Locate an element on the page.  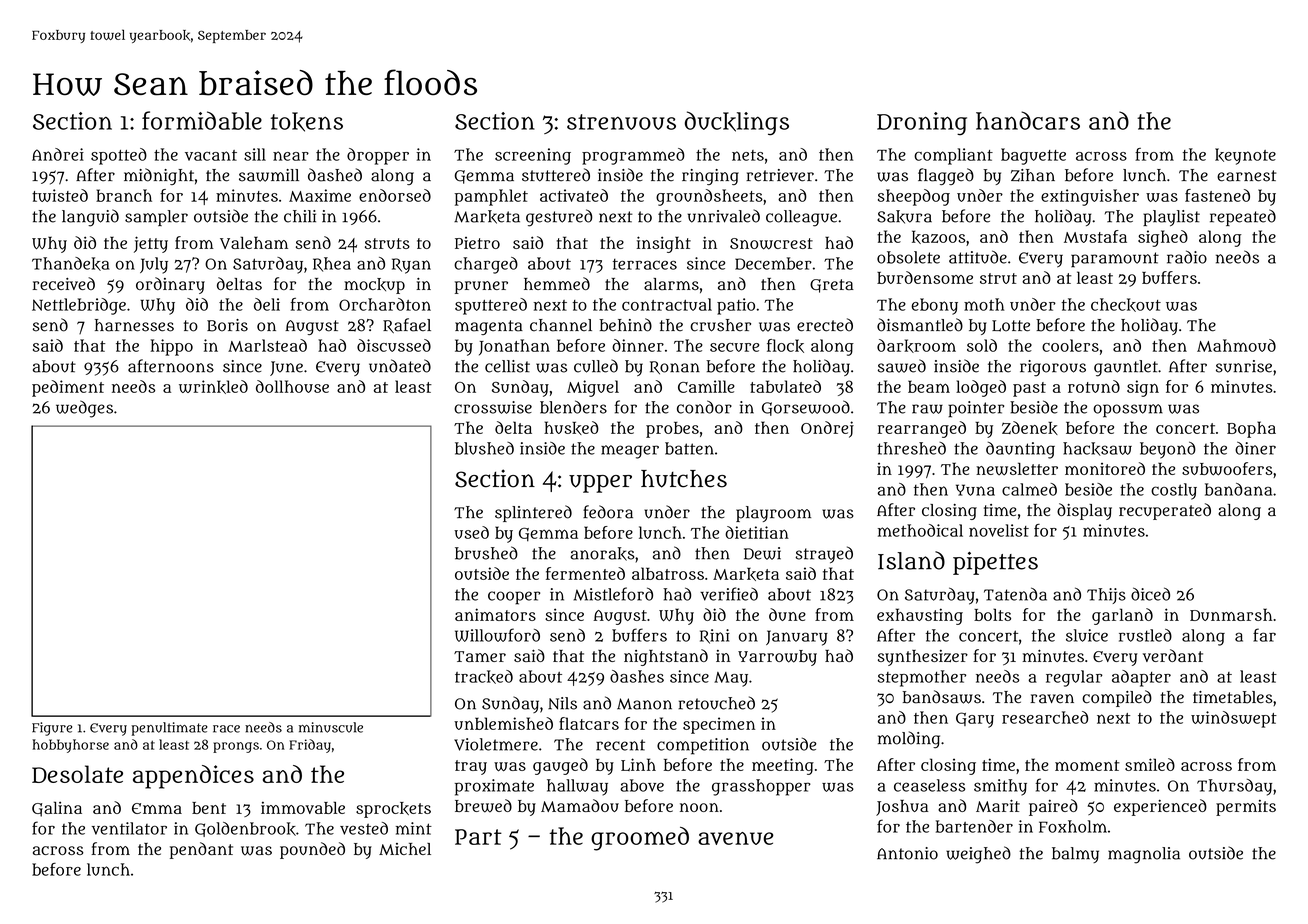
experienced is located at coordinates (1160, 807).
